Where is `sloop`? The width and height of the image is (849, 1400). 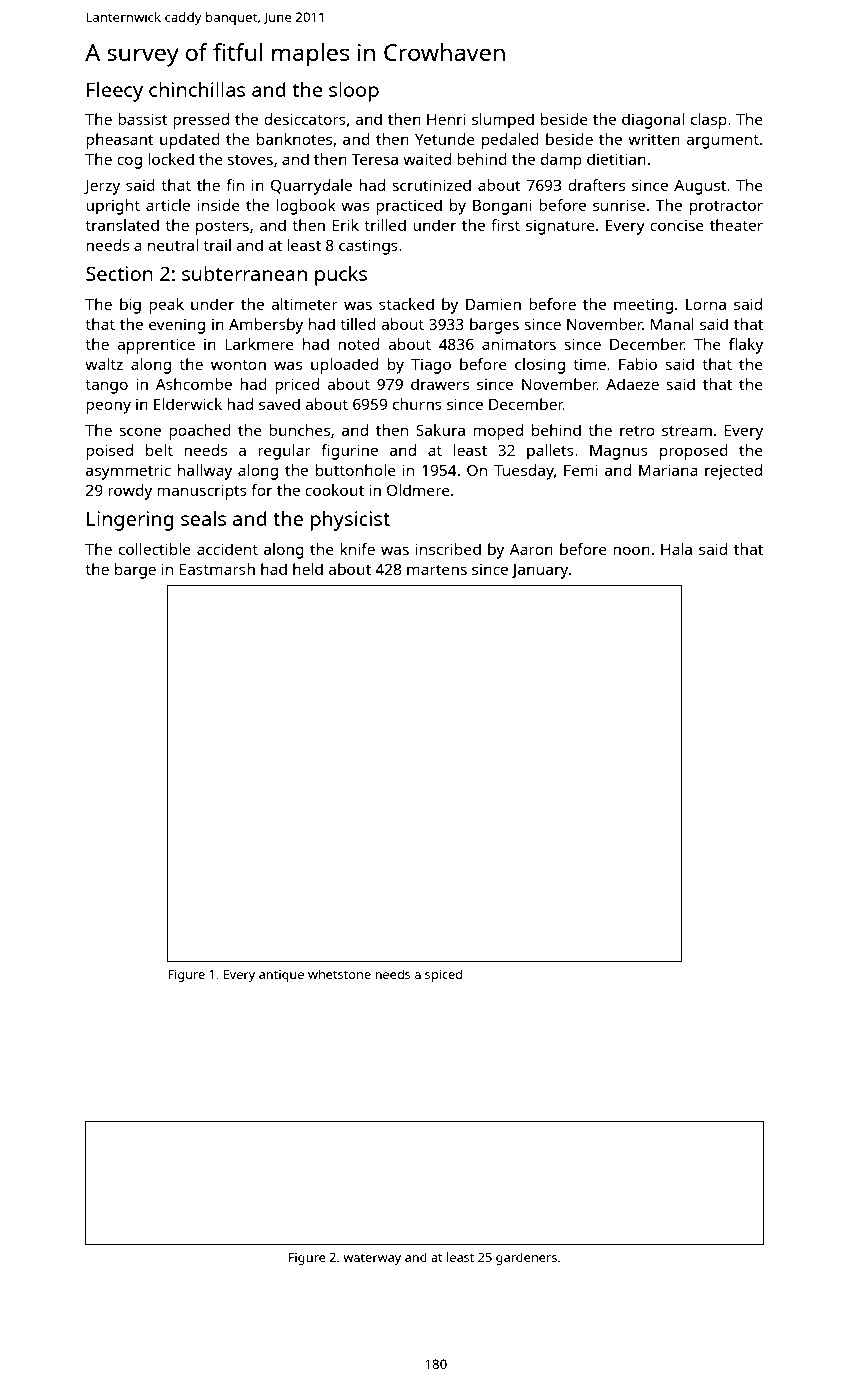 sloop is located at coordinates (354, 92).
